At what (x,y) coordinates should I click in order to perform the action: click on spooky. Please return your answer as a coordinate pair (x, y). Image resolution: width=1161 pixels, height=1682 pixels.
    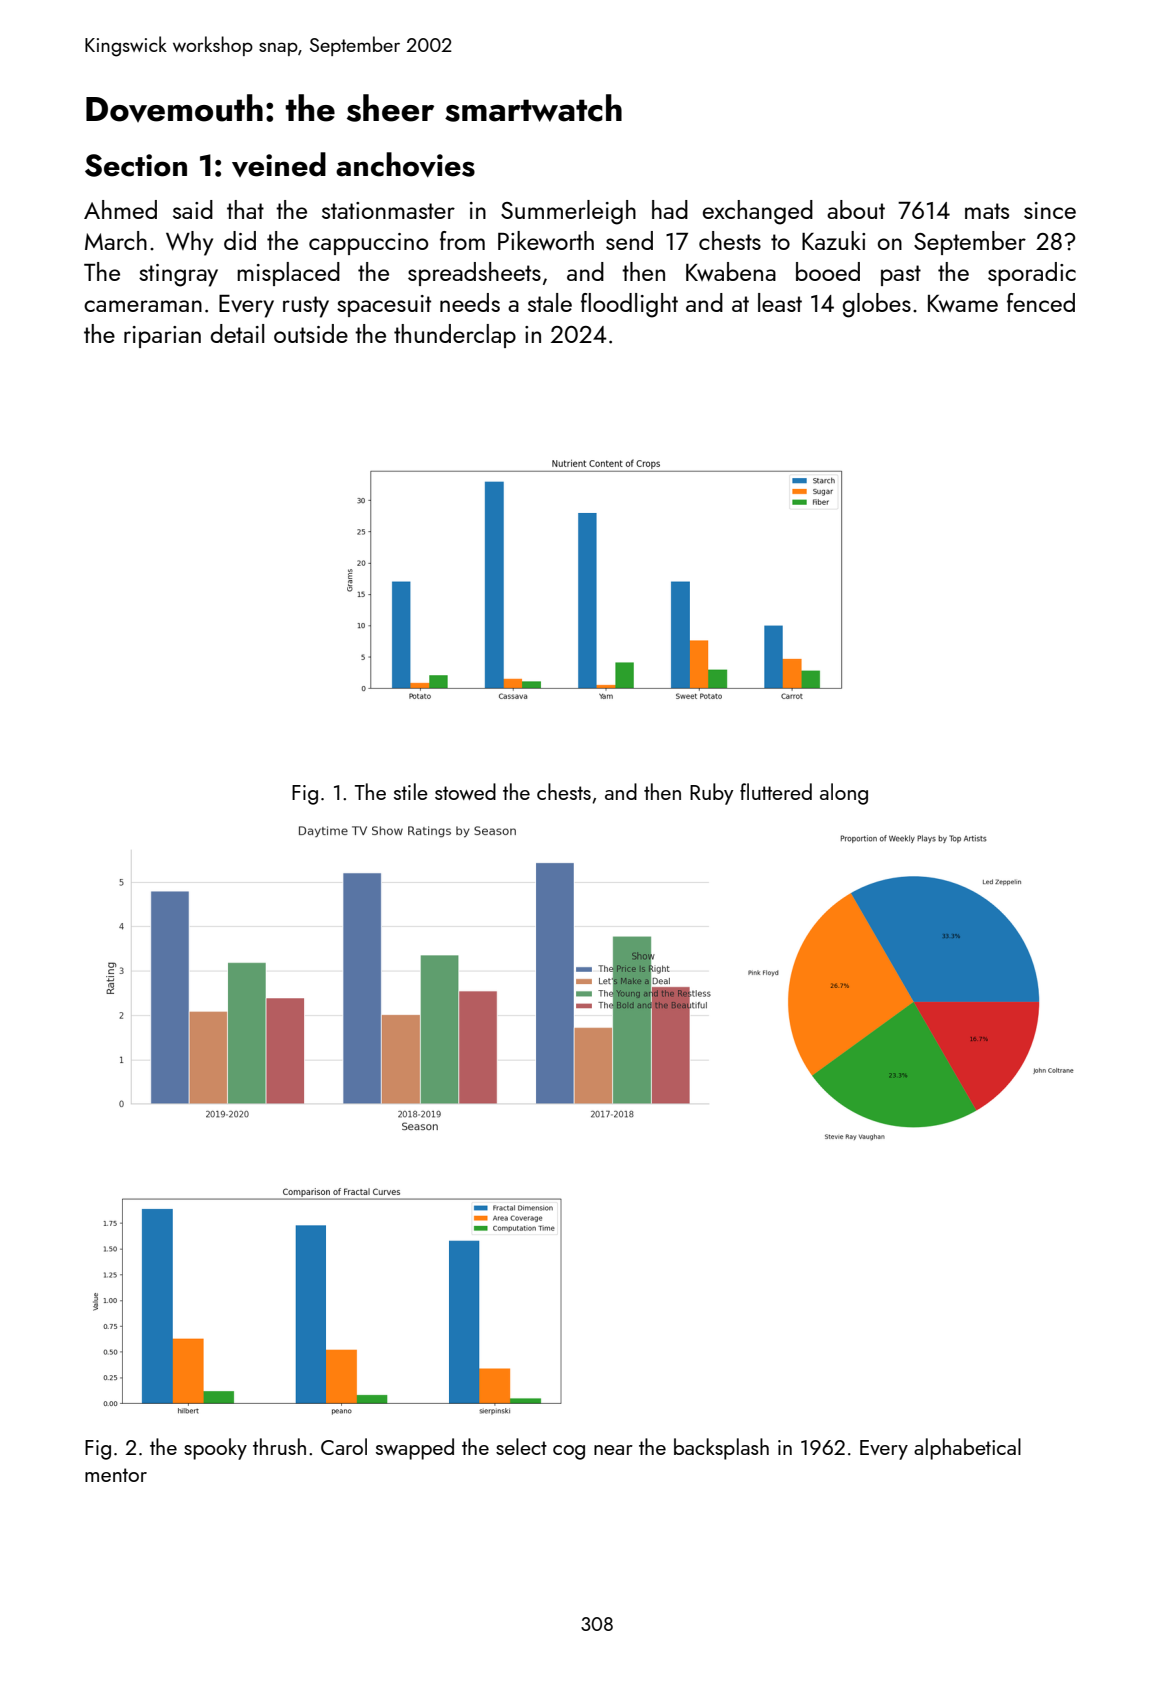
    Looking at the image, I should click on (215, 1449).
